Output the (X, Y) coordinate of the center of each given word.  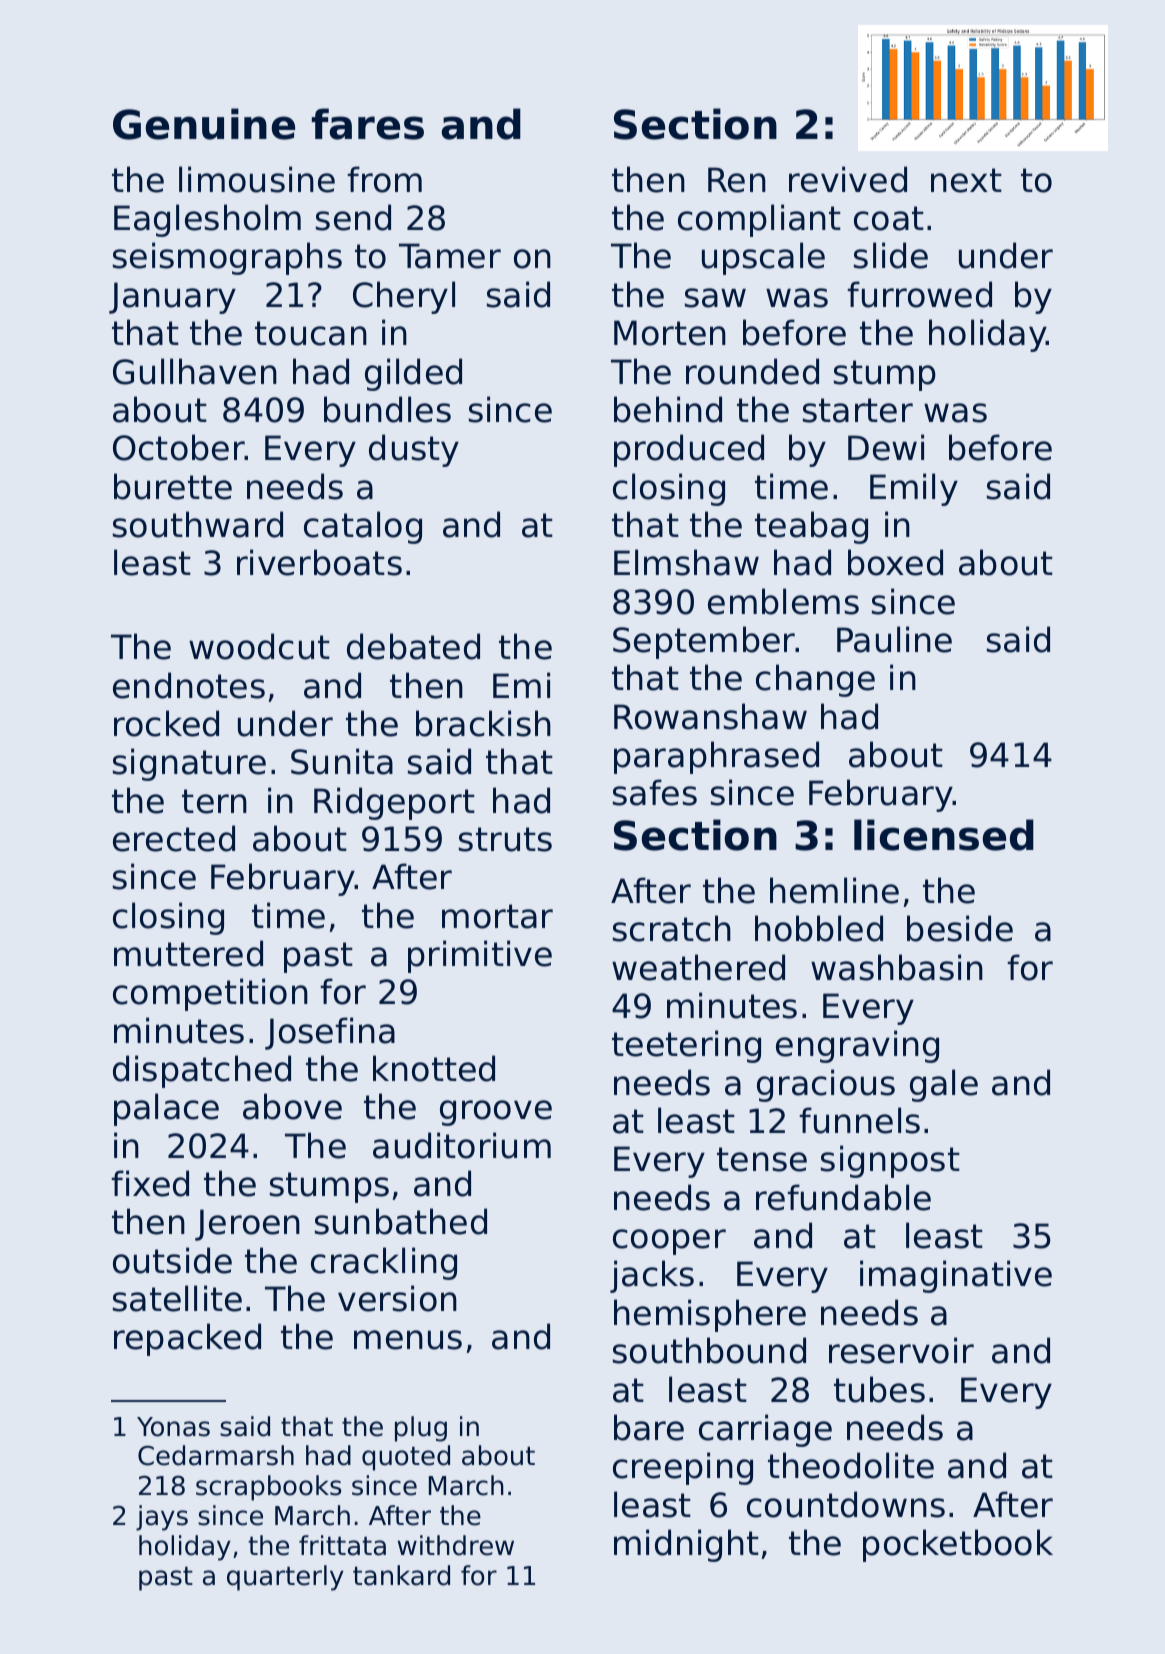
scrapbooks (268, 1488)
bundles (387, 409)
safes (655, 792)
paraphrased (716, 757)
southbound (709, 1350)
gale (944, 1085)
